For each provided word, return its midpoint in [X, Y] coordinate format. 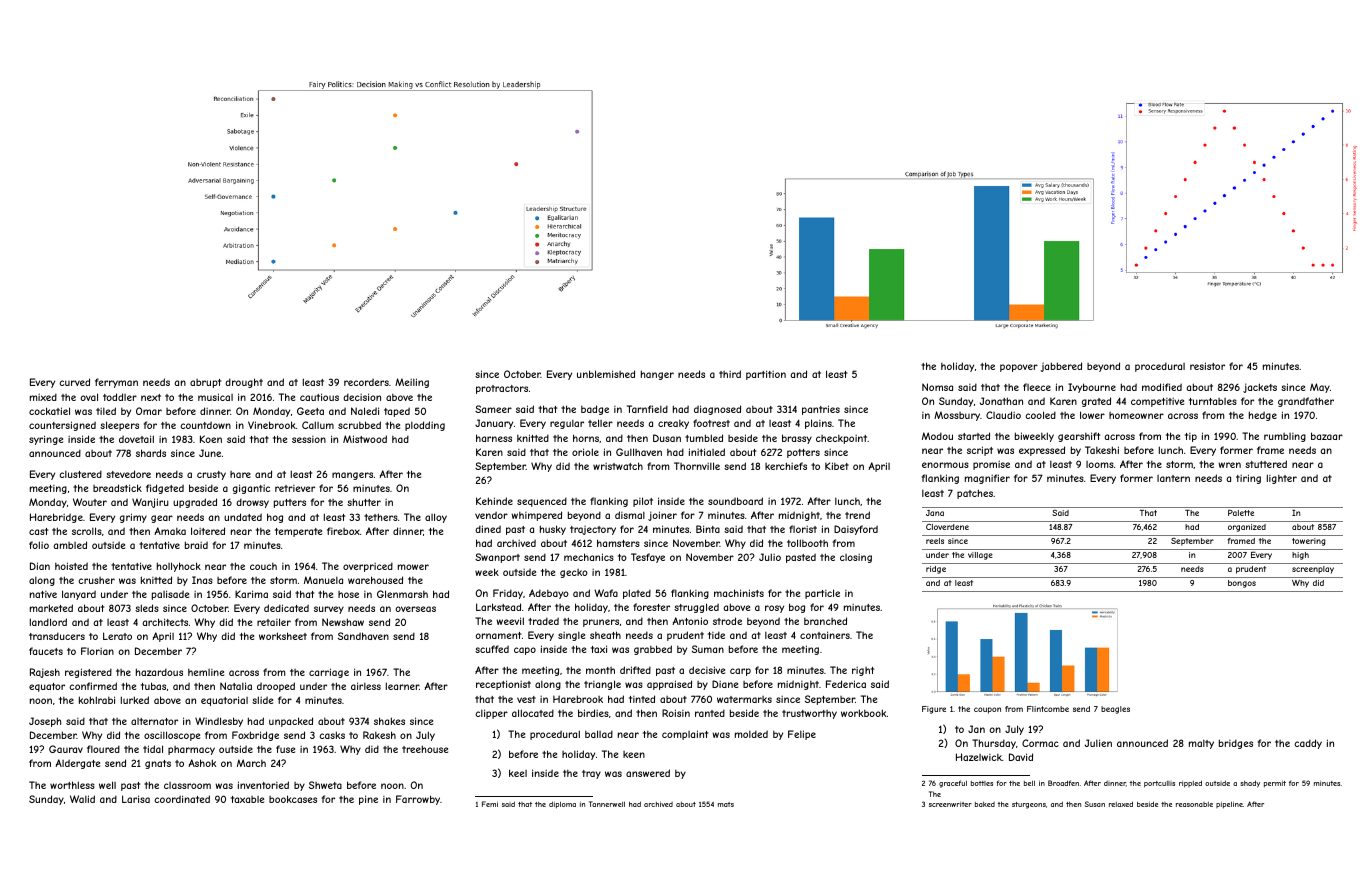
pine [368, 800]
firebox [343, 531]
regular [567, 424]
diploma [562, 804]
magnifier [987, 479]
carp [740, 672]
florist [803, 529]
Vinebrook [272, 425]
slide [262, 700]
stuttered [1266, 464]
